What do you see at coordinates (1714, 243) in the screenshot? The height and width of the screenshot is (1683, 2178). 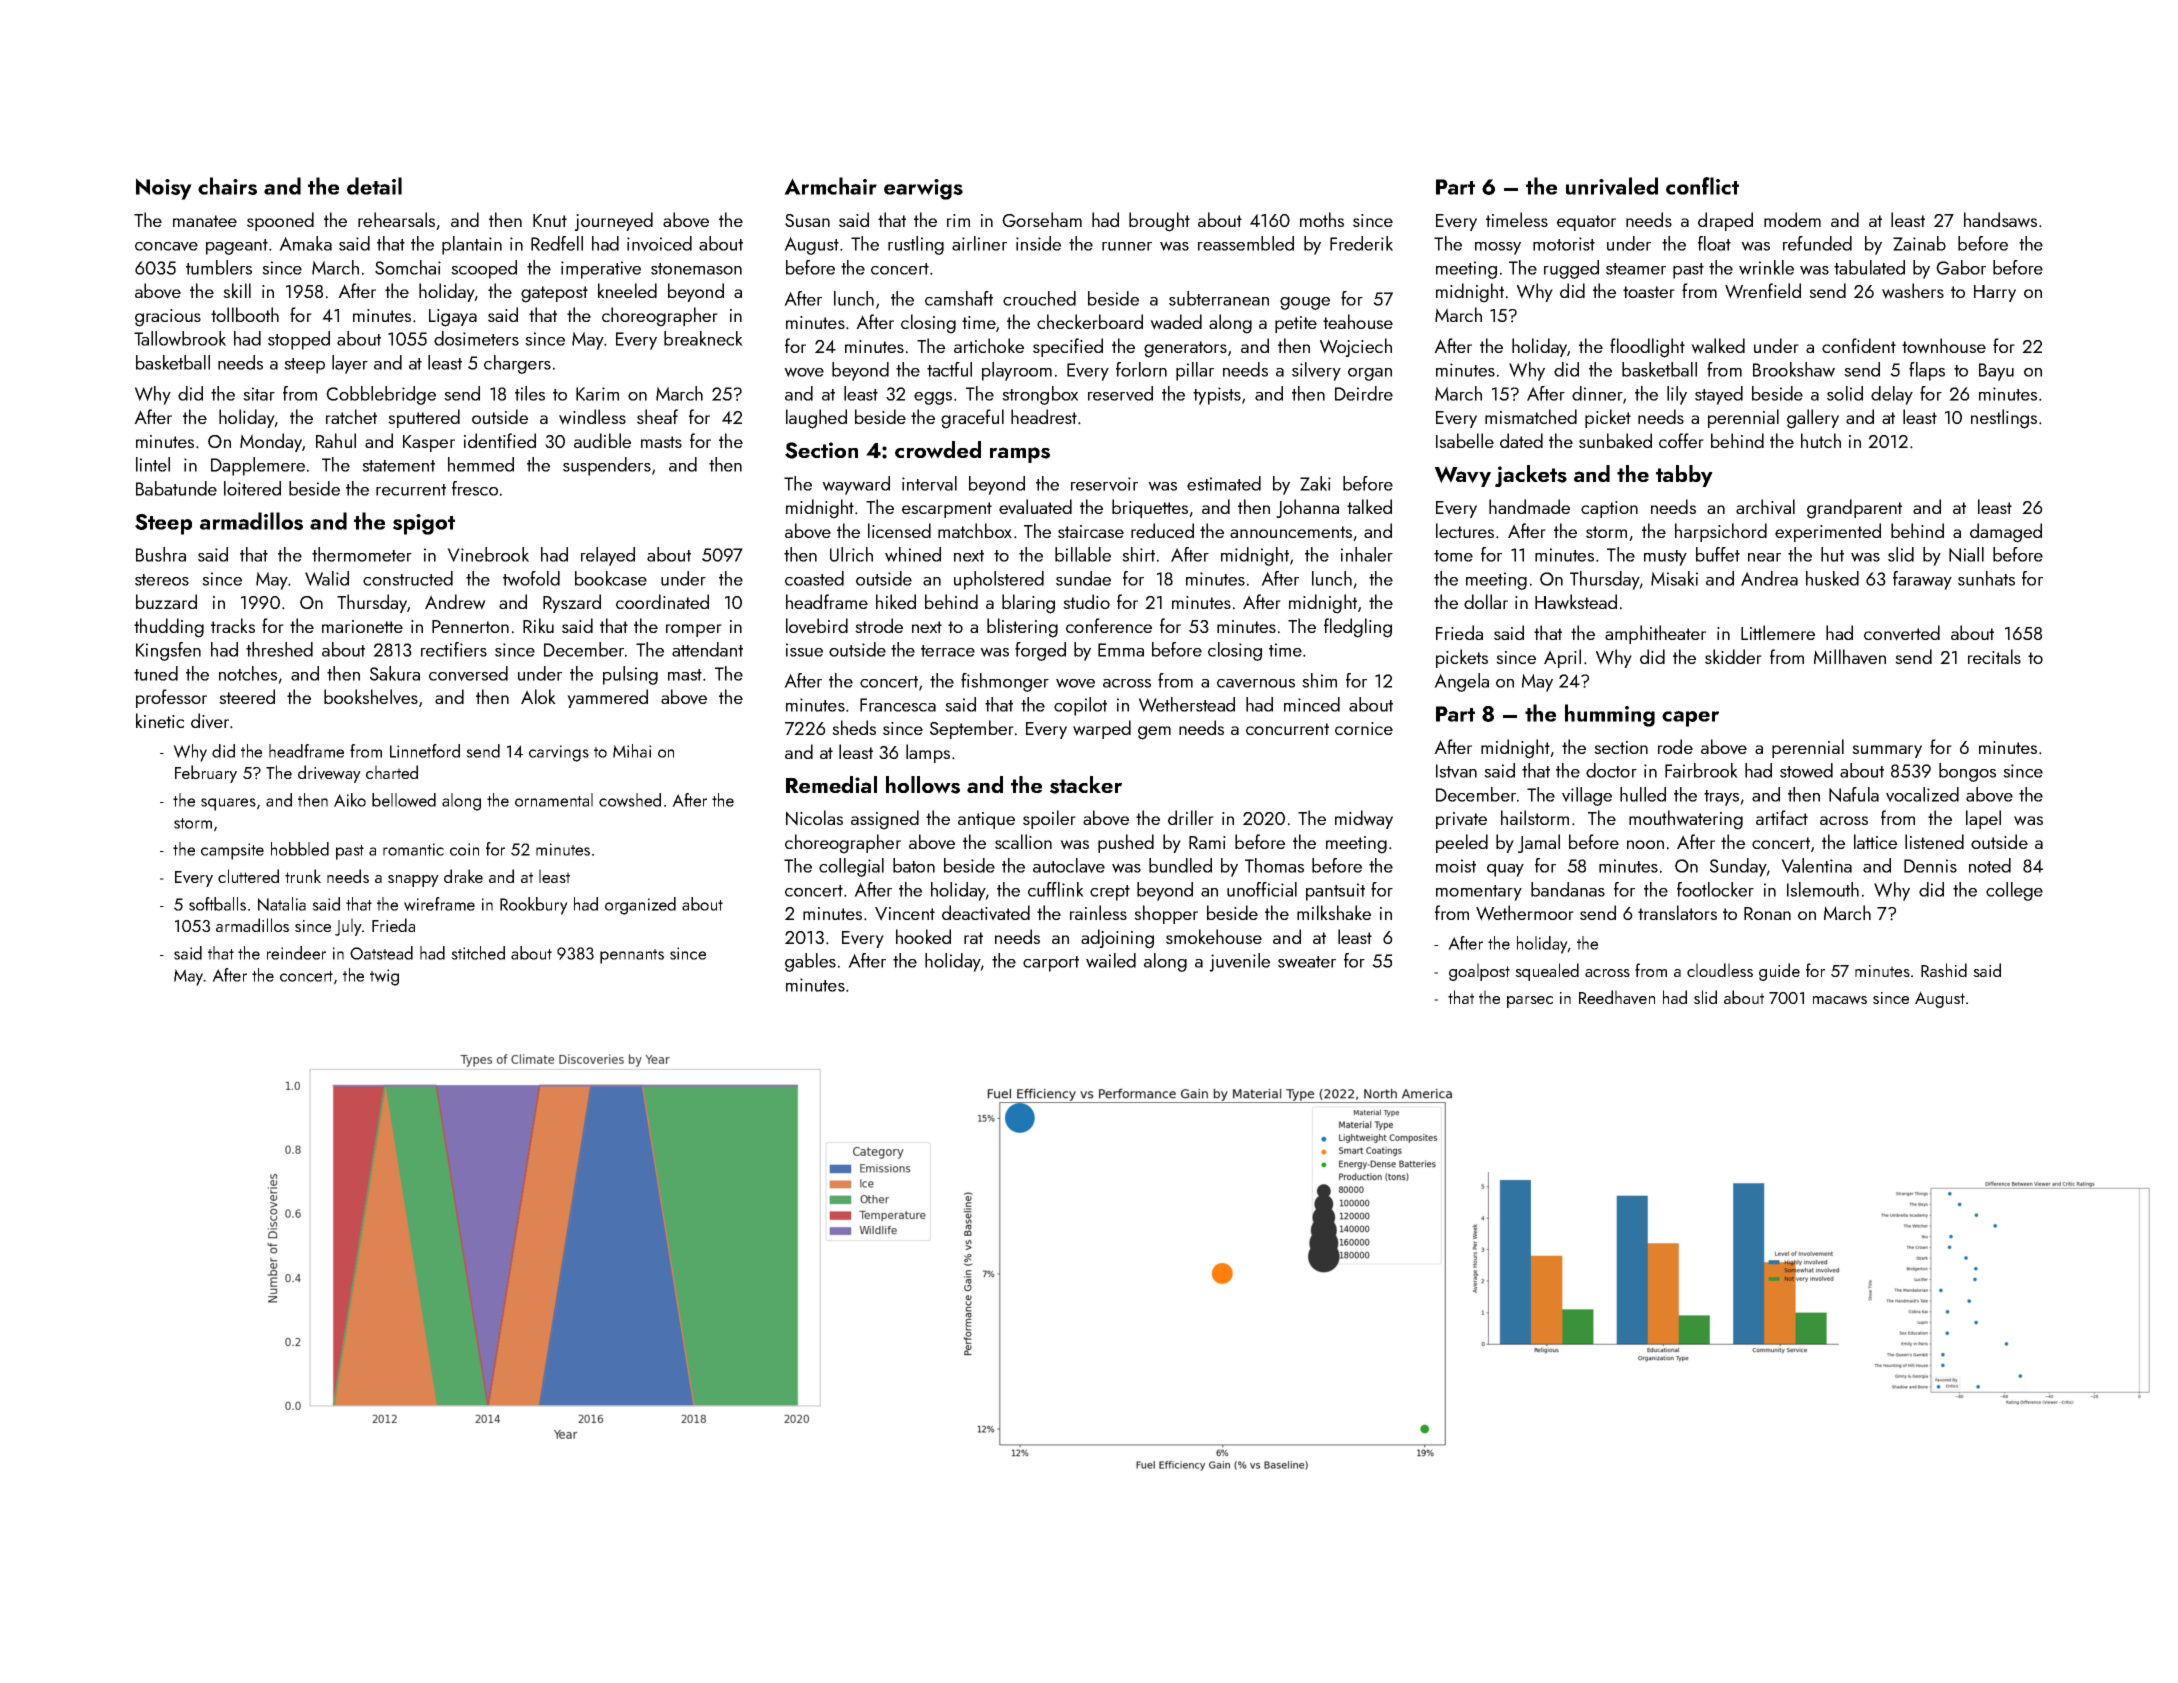 I see `float` at bounding box center [1714, 243].
